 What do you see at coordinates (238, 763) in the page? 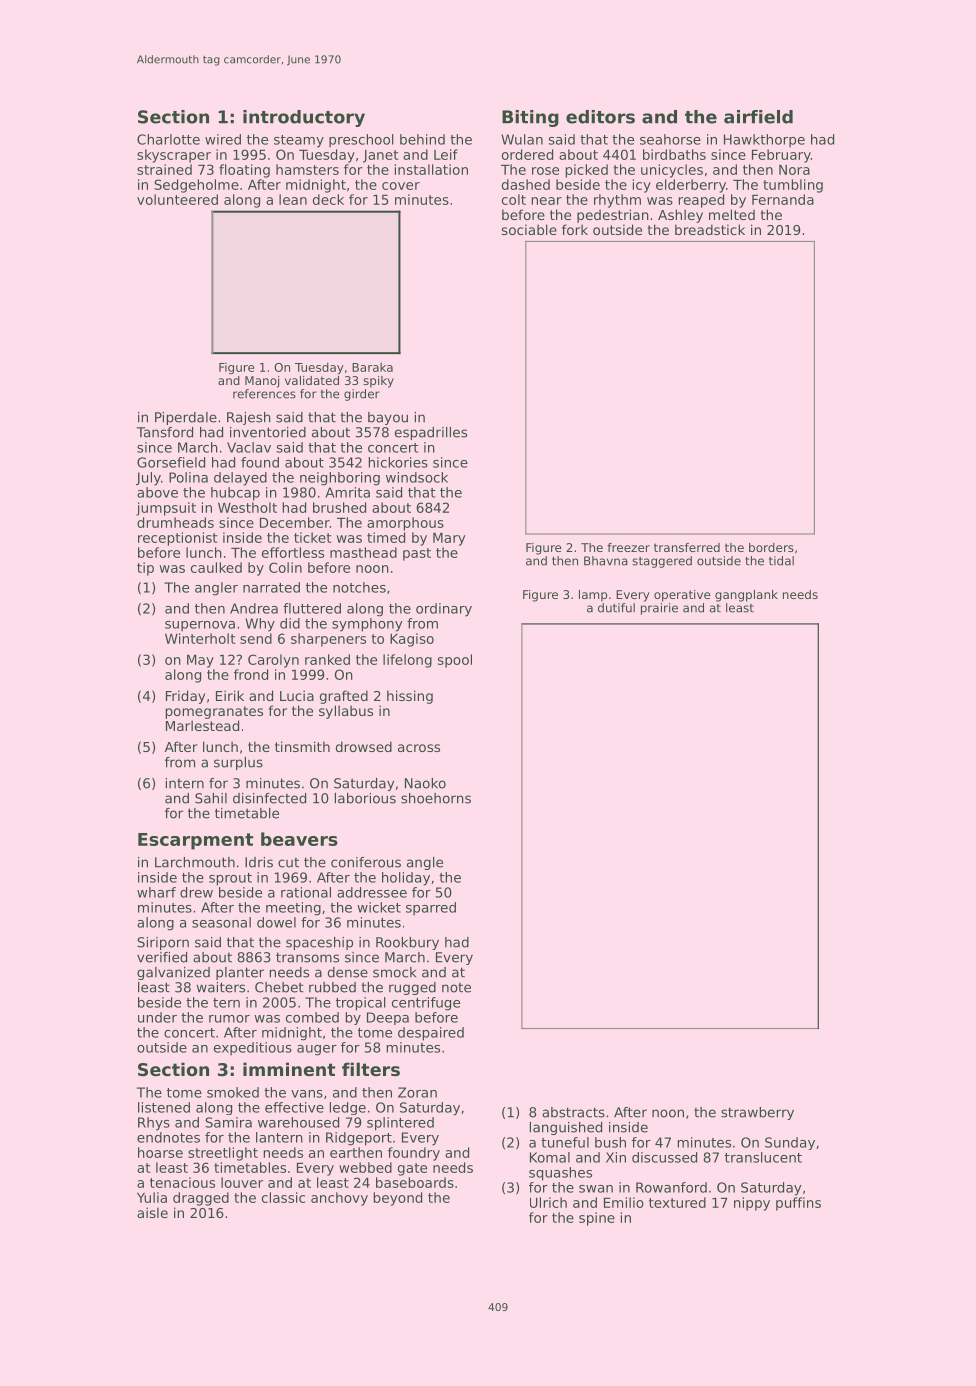
I see `surplus` at bounding box center [238, 763].
